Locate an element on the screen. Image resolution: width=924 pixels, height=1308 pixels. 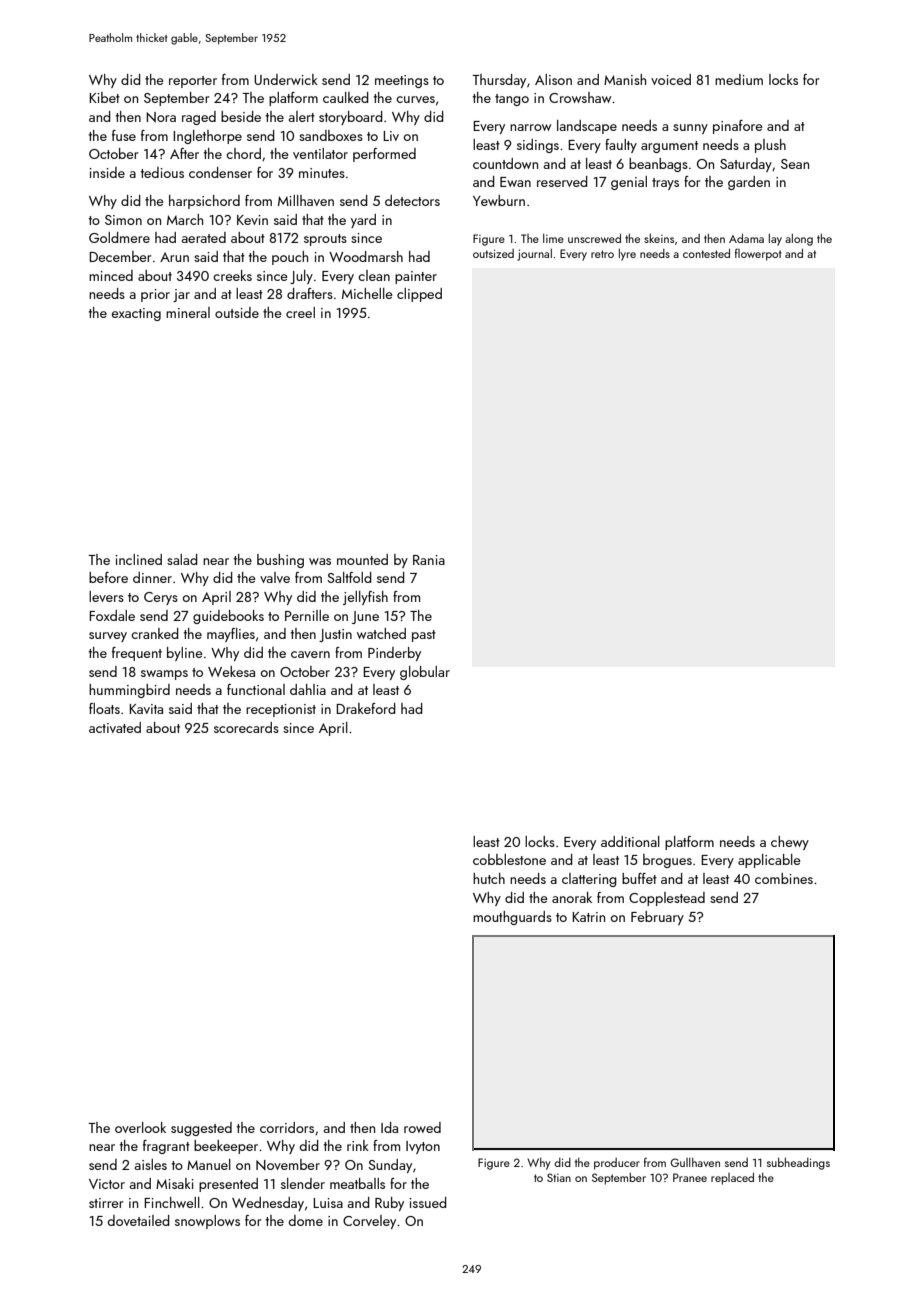
storyboard is located at coordinates (351, 118).
